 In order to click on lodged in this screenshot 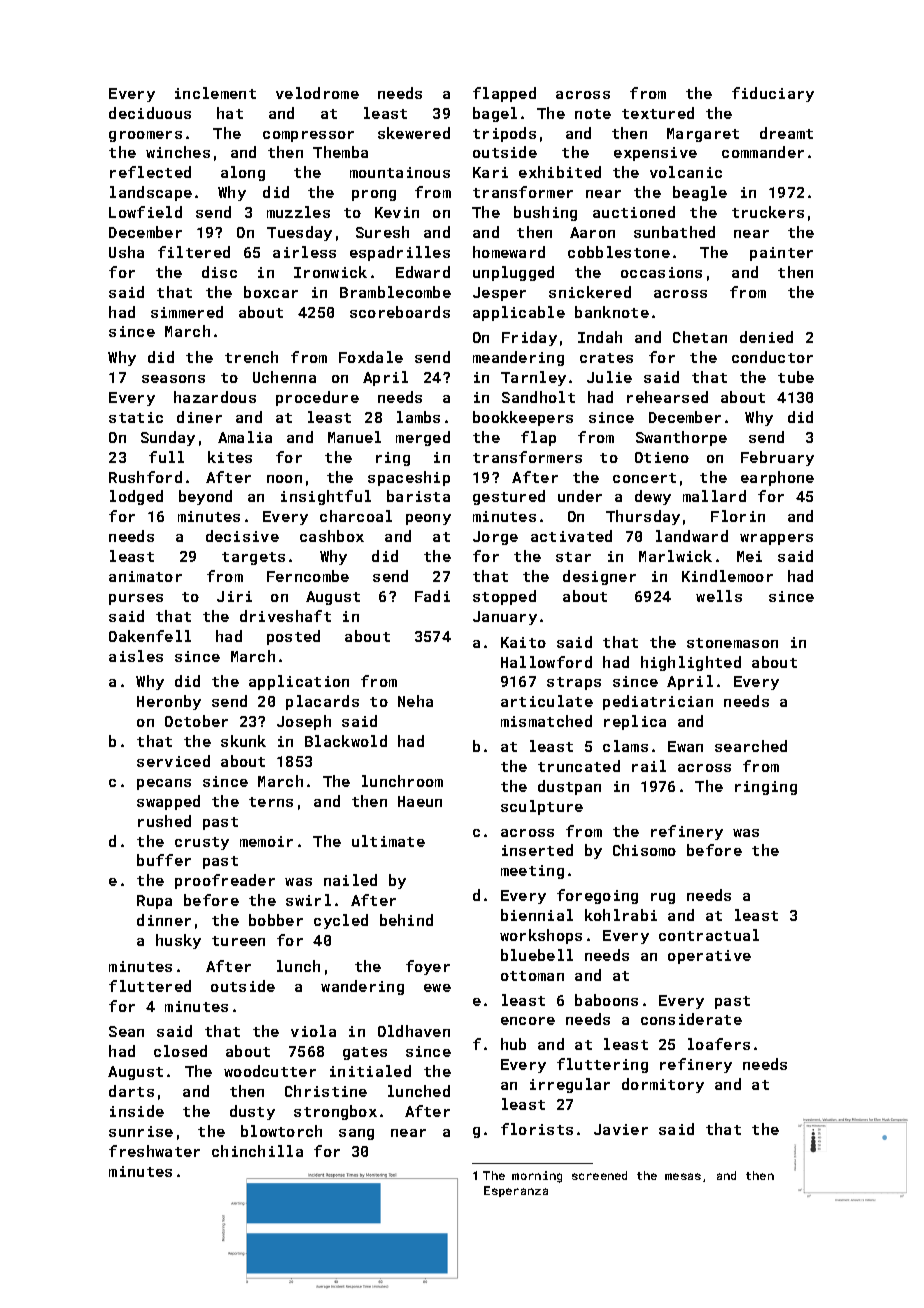, I will do `click(136, 497)`.
